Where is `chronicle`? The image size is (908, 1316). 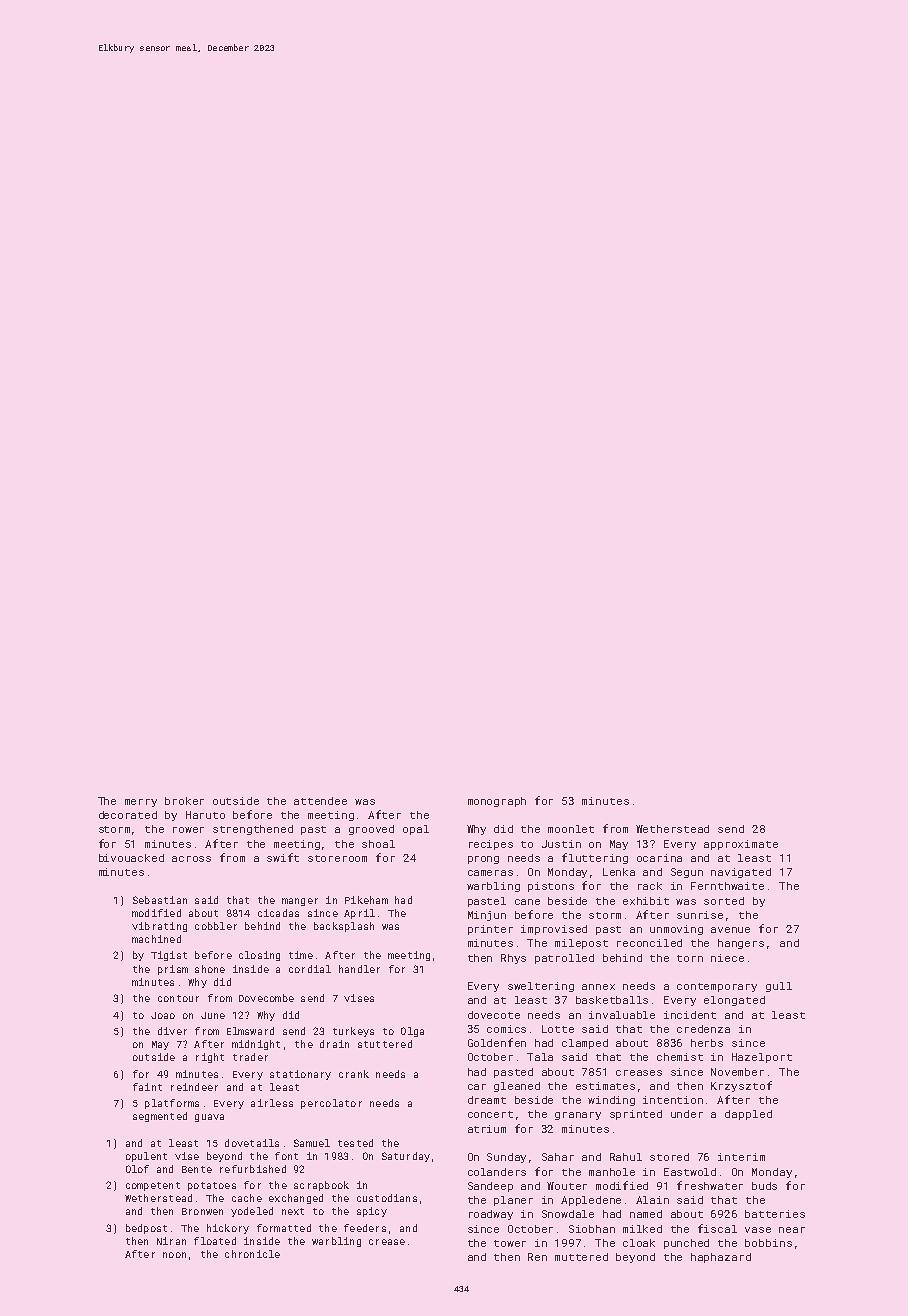 chronicle is located at coordinates (252, 1254).
